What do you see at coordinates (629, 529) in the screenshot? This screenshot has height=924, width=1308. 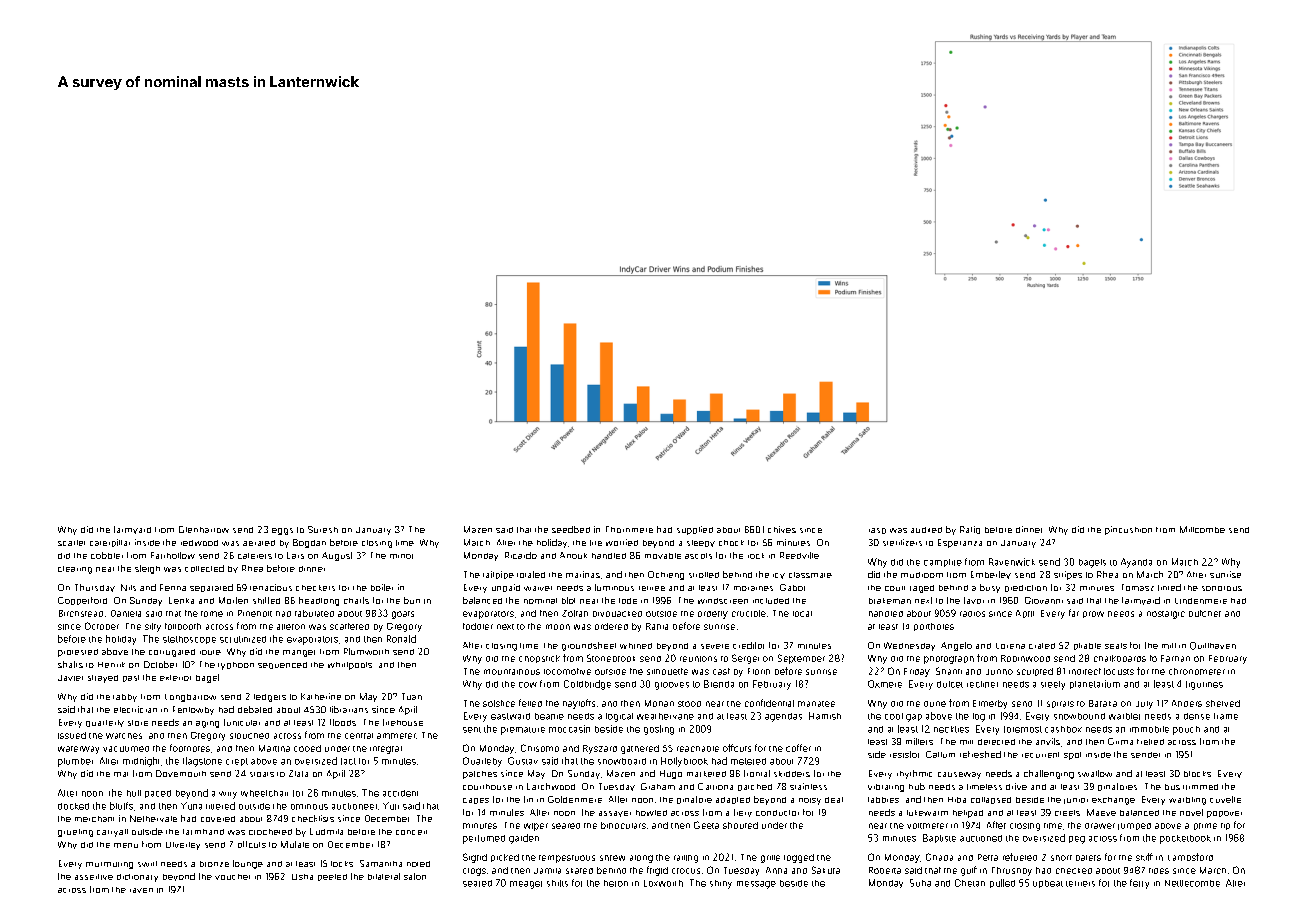 I see `Thornmere` at bounding box center [629, 529].
